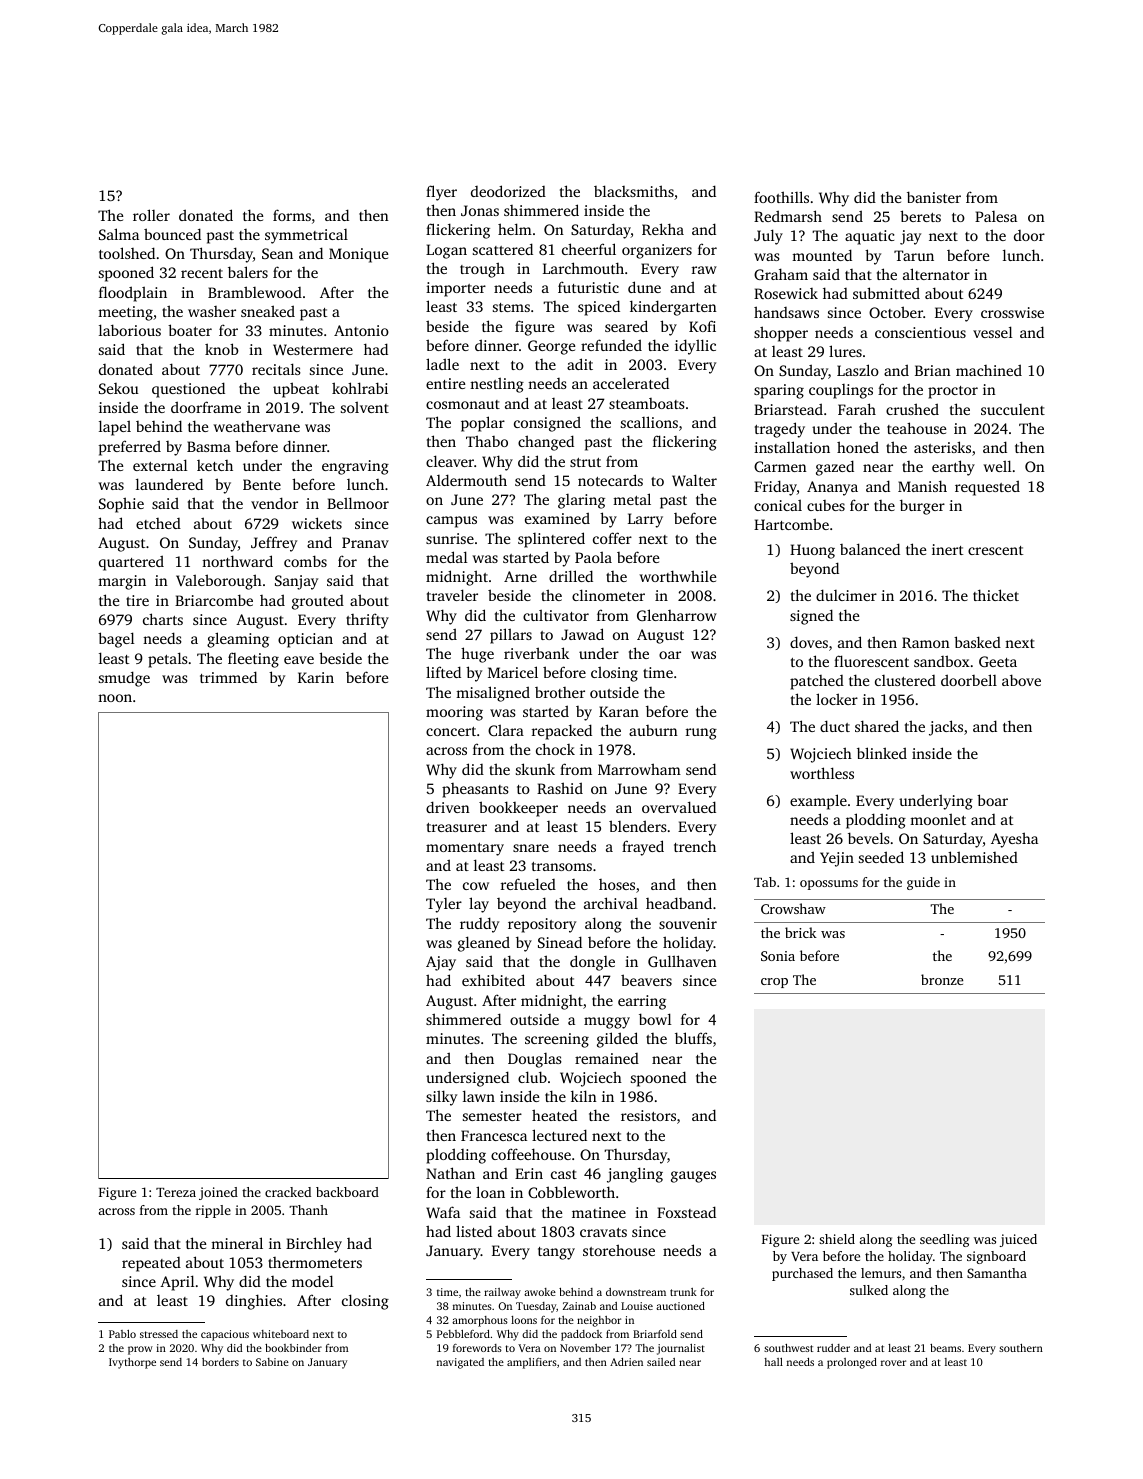  I want to click on Ivythorpe, so click(132, 1363).
